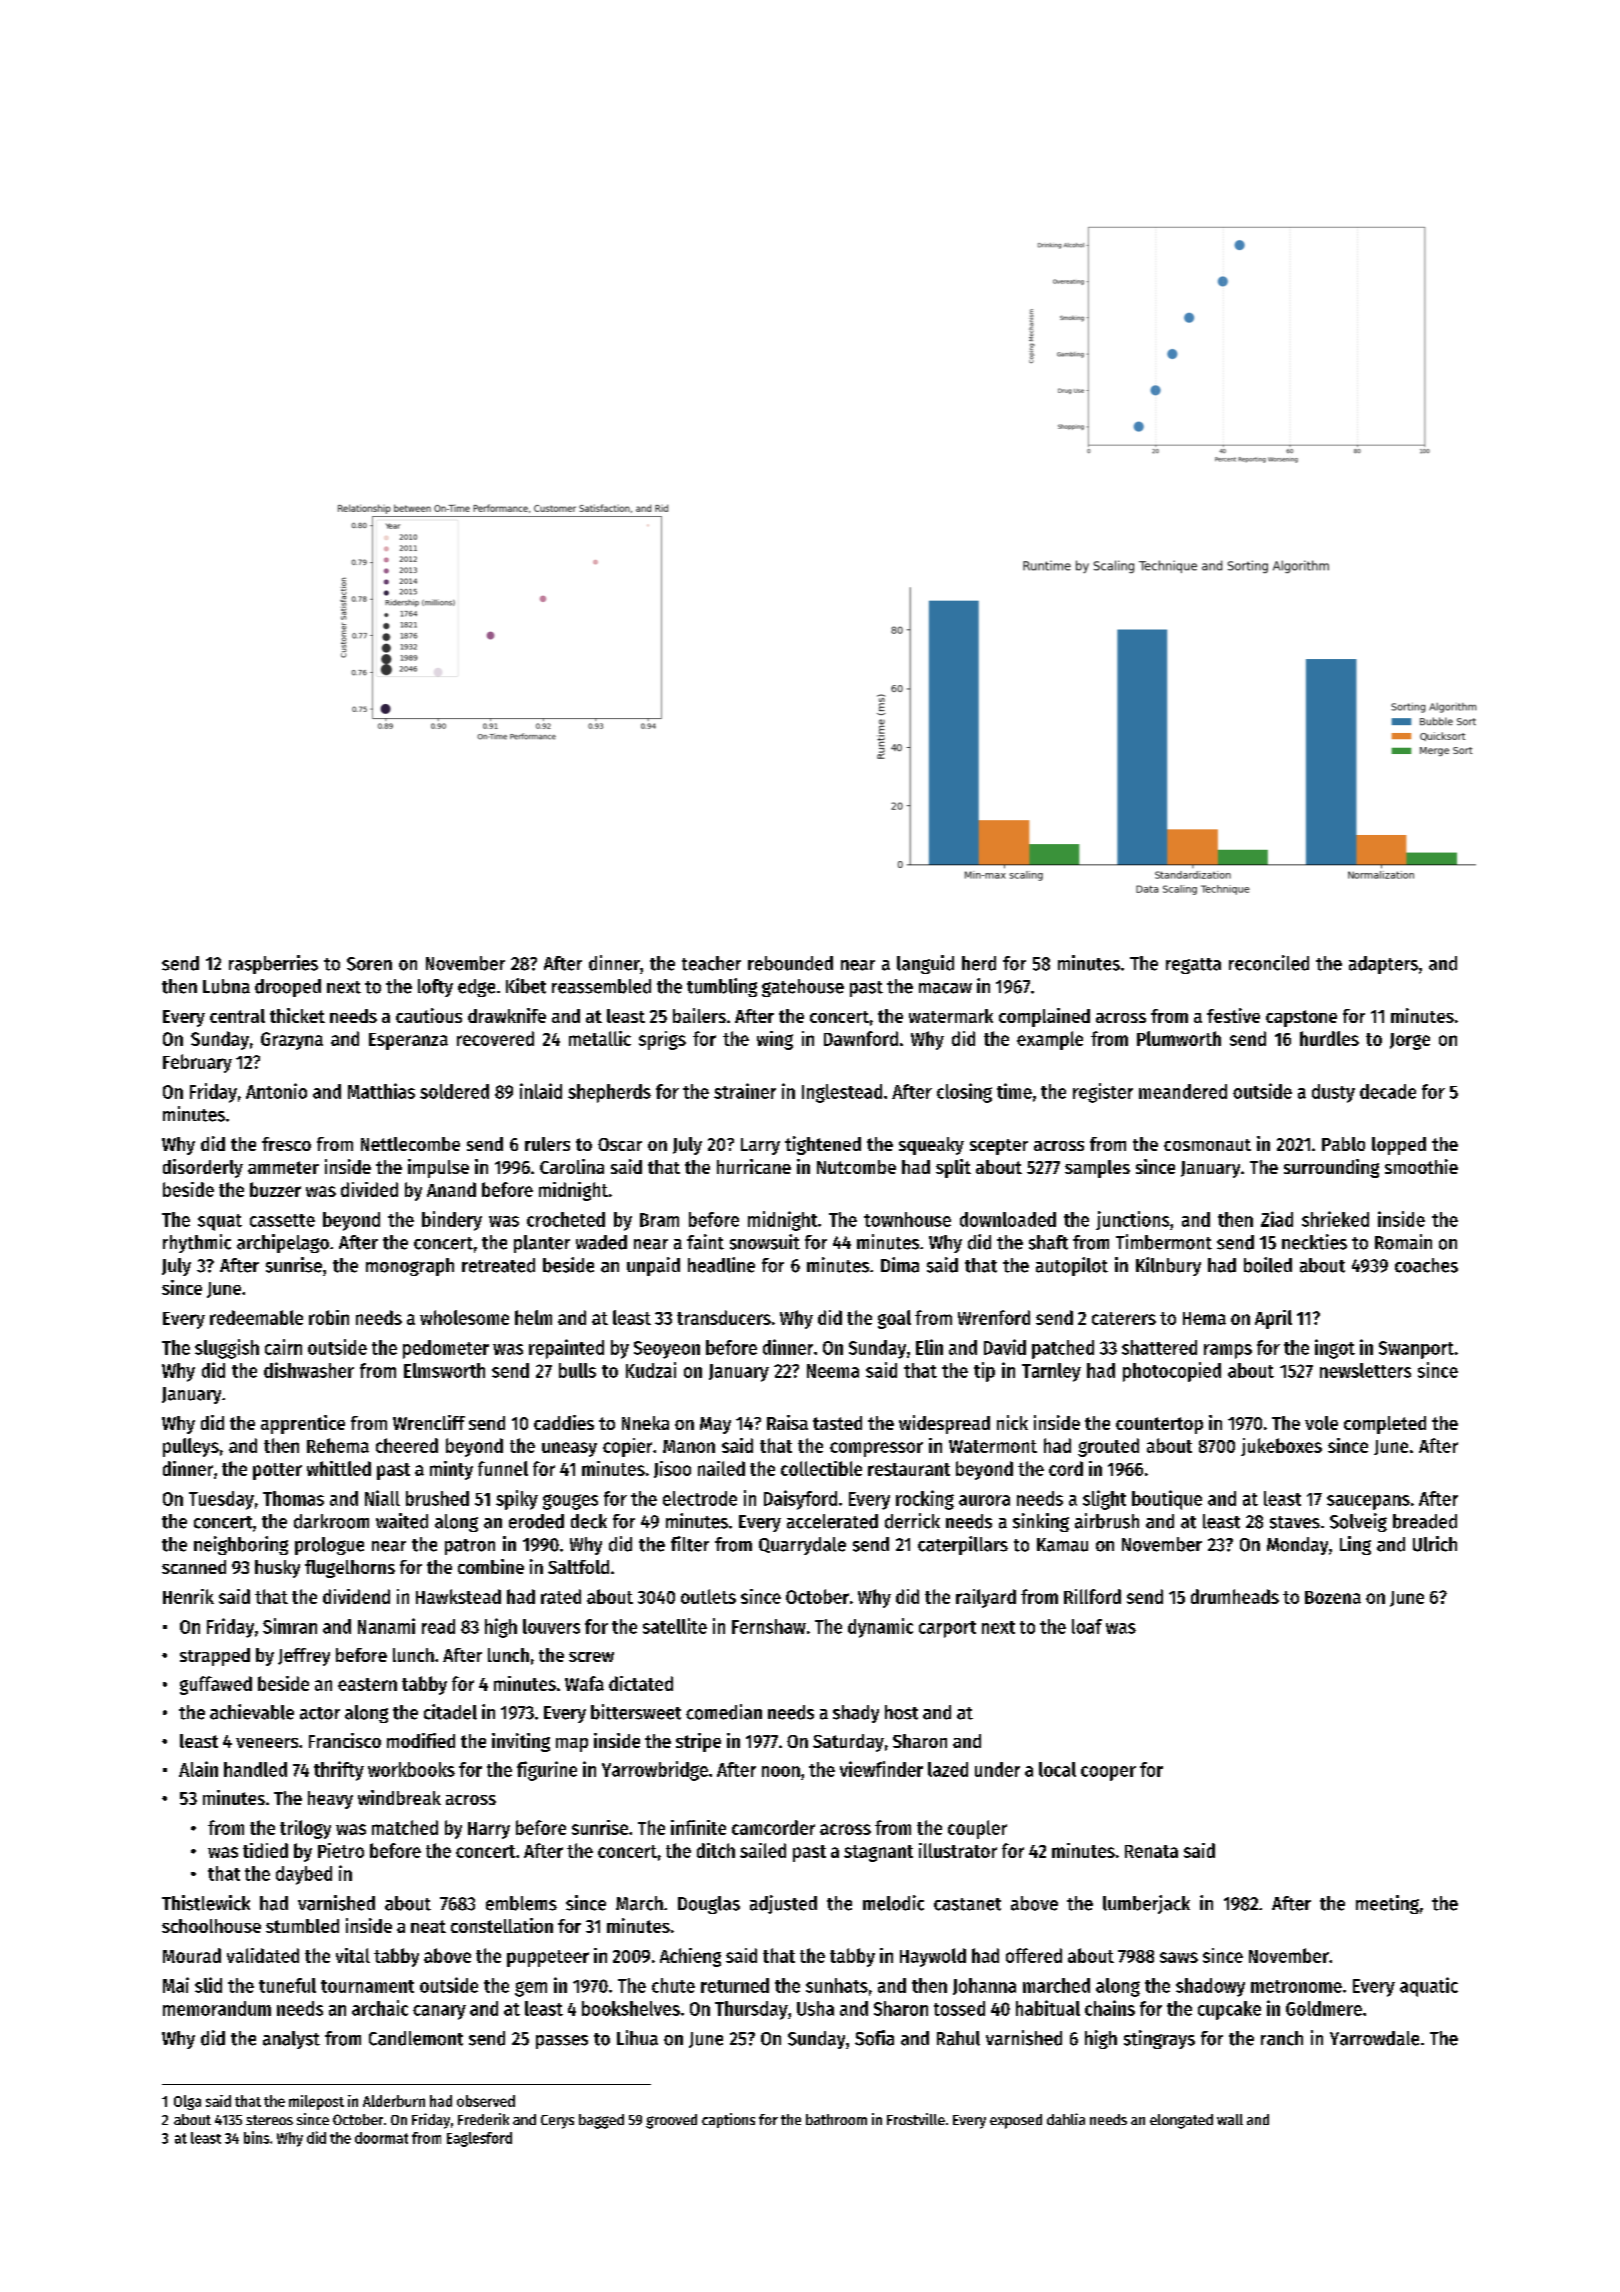  Describe the element at coordinates (672, 1469) in the screenshot. I see `Jisoo` at that location.
